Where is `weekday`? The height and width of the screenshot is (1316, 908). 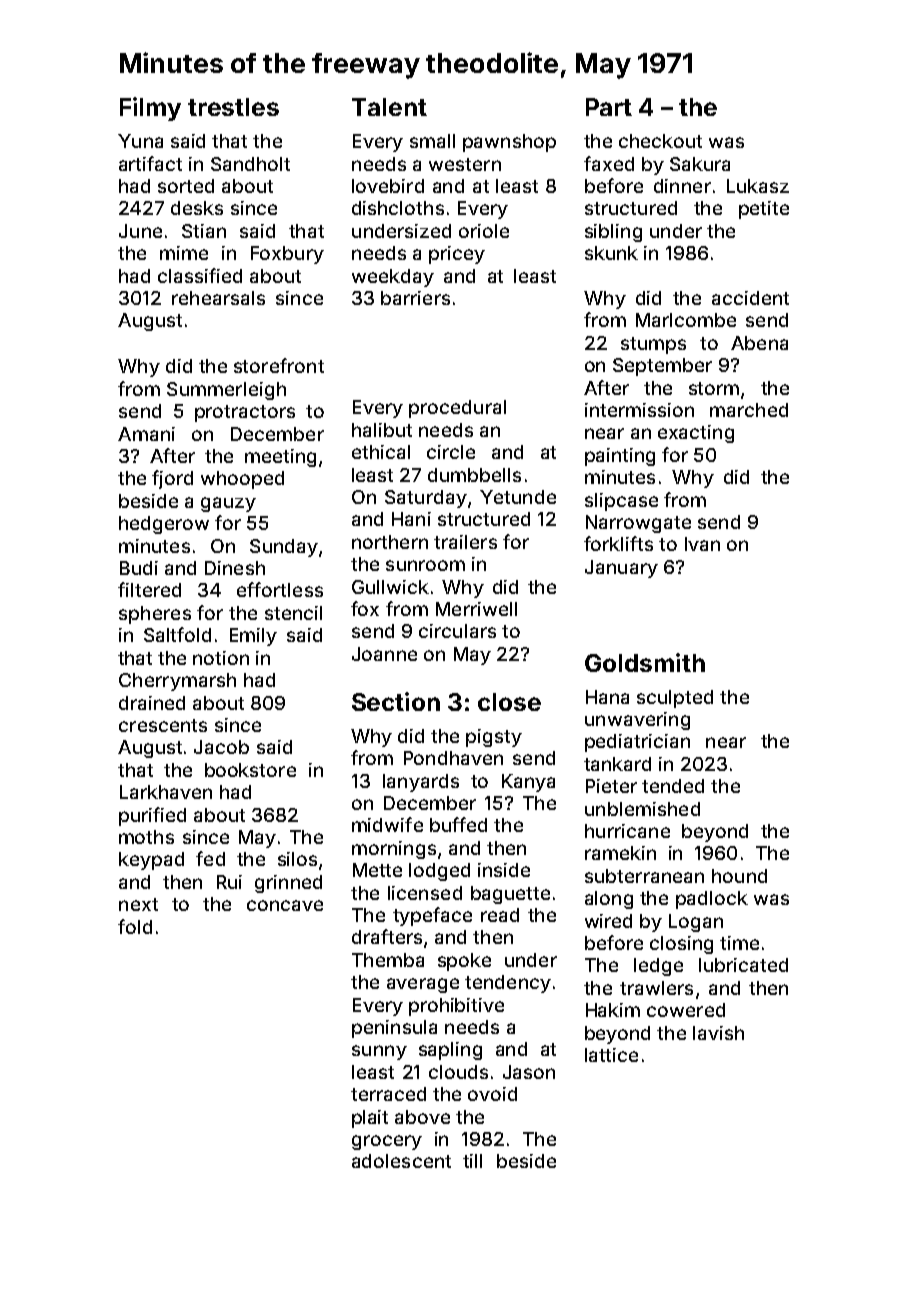 weekday is located at coordinates (393, 278).
